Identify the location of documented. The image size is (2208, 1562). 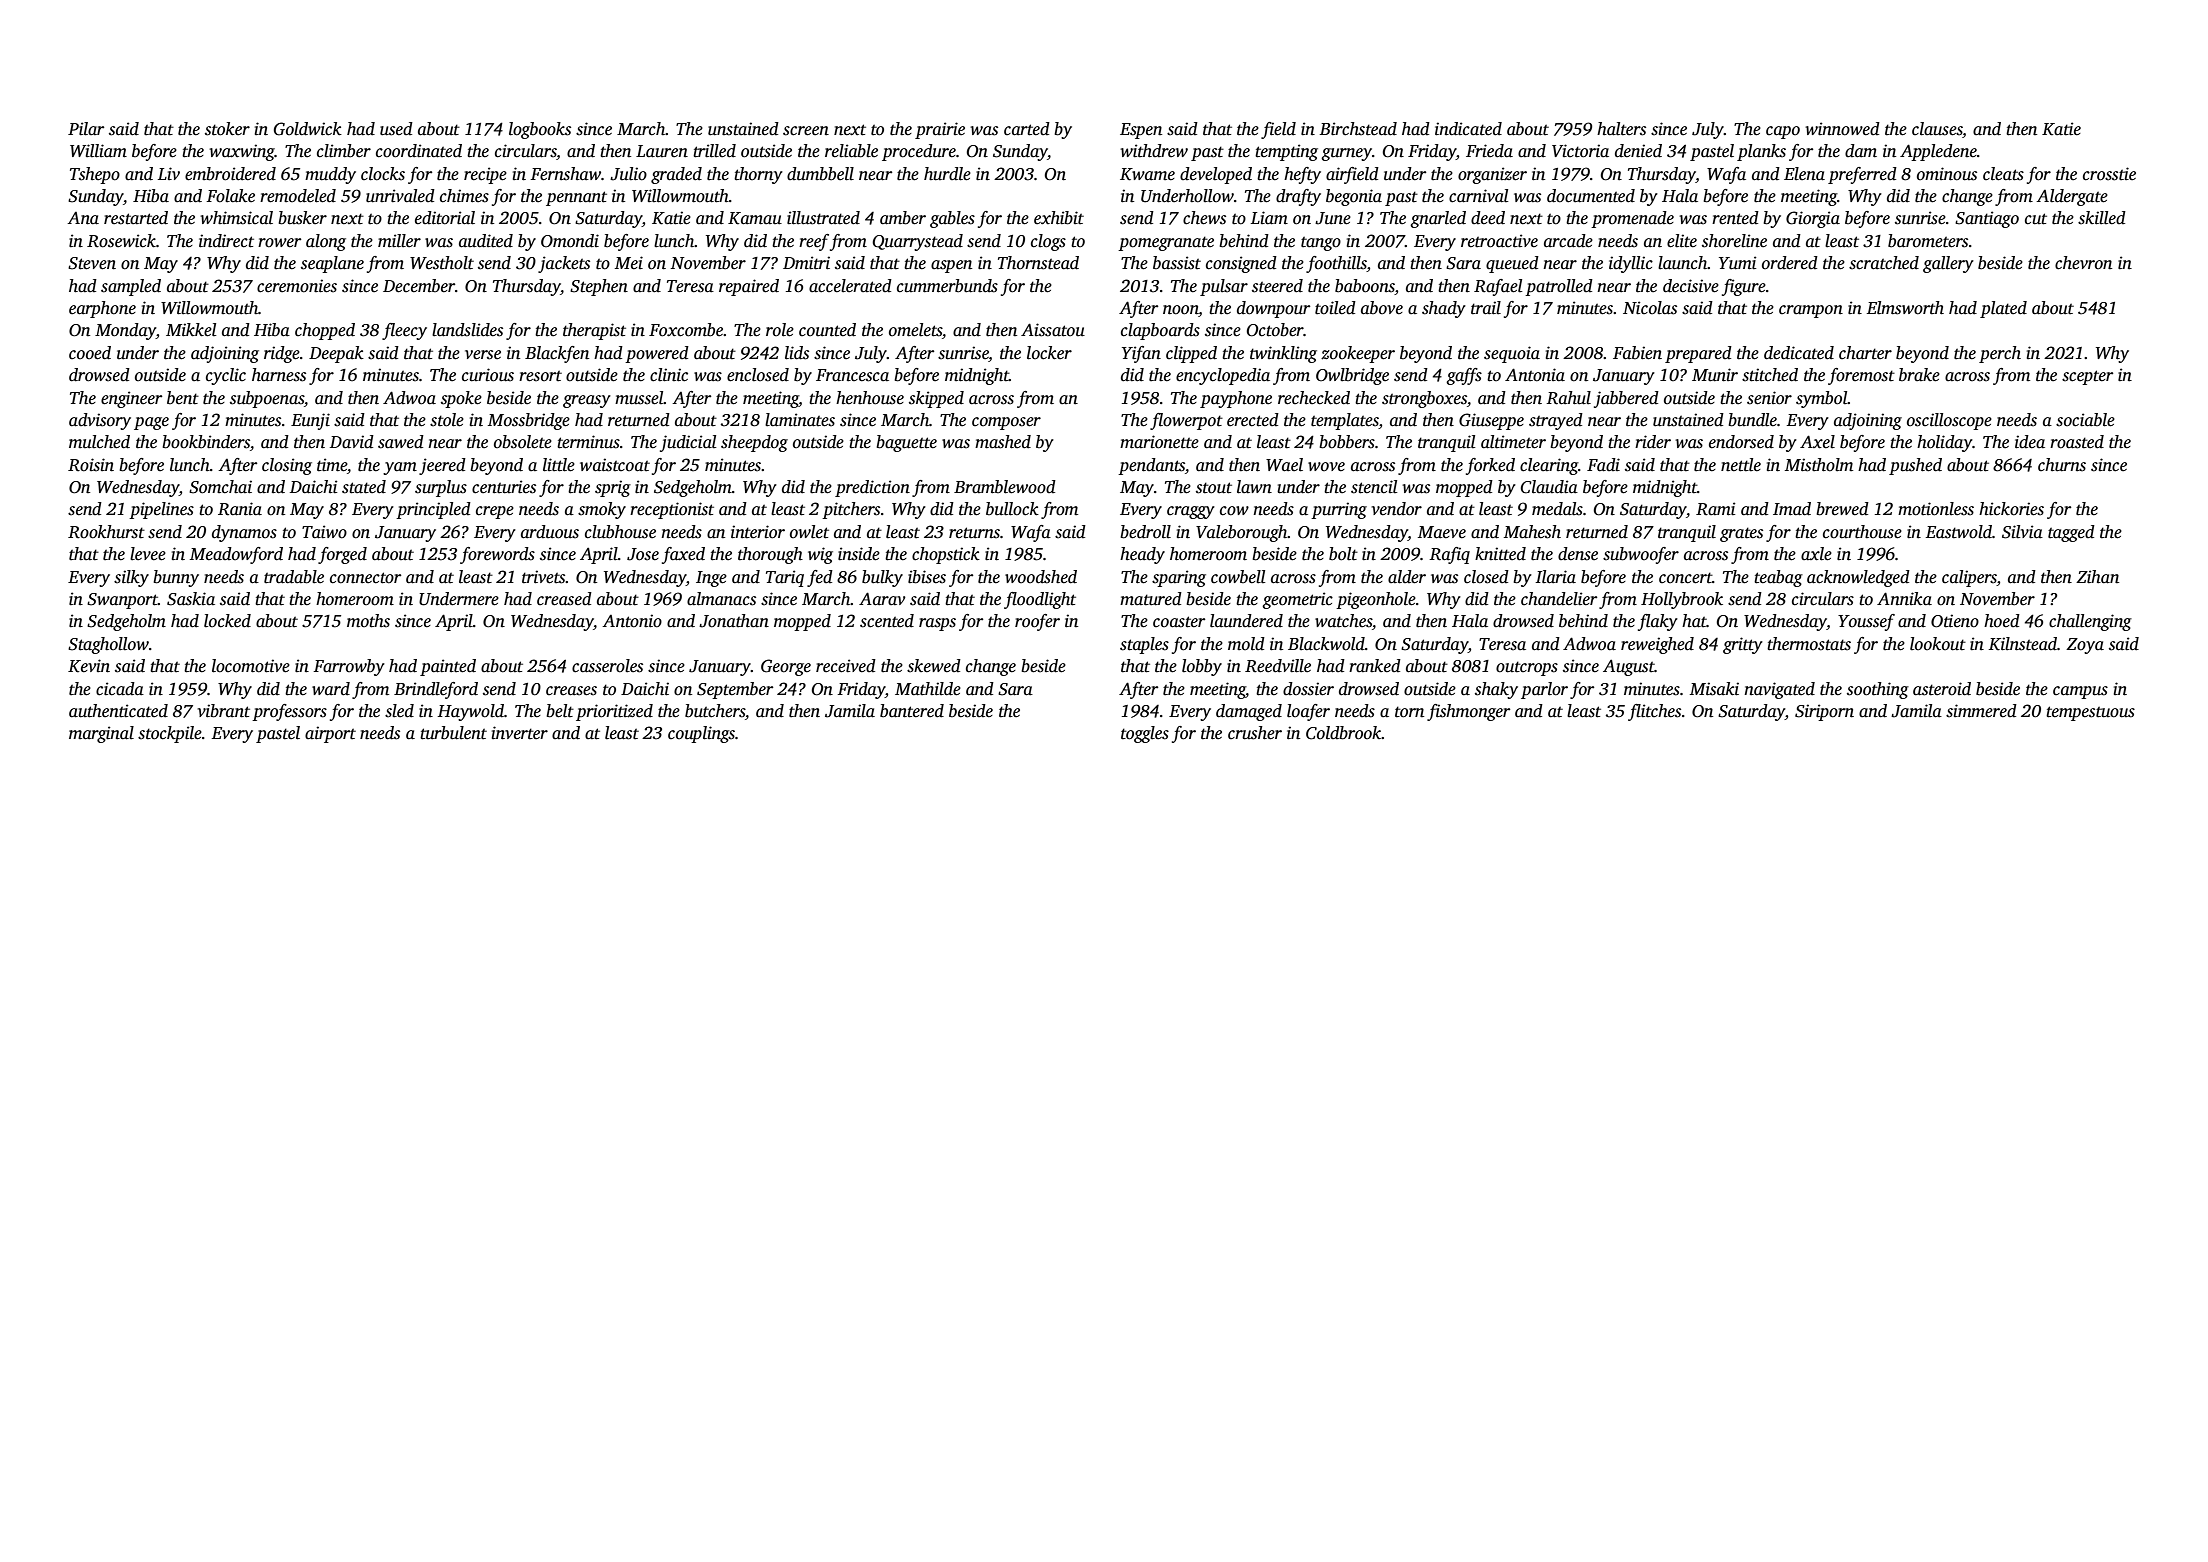
(1591, 196).
